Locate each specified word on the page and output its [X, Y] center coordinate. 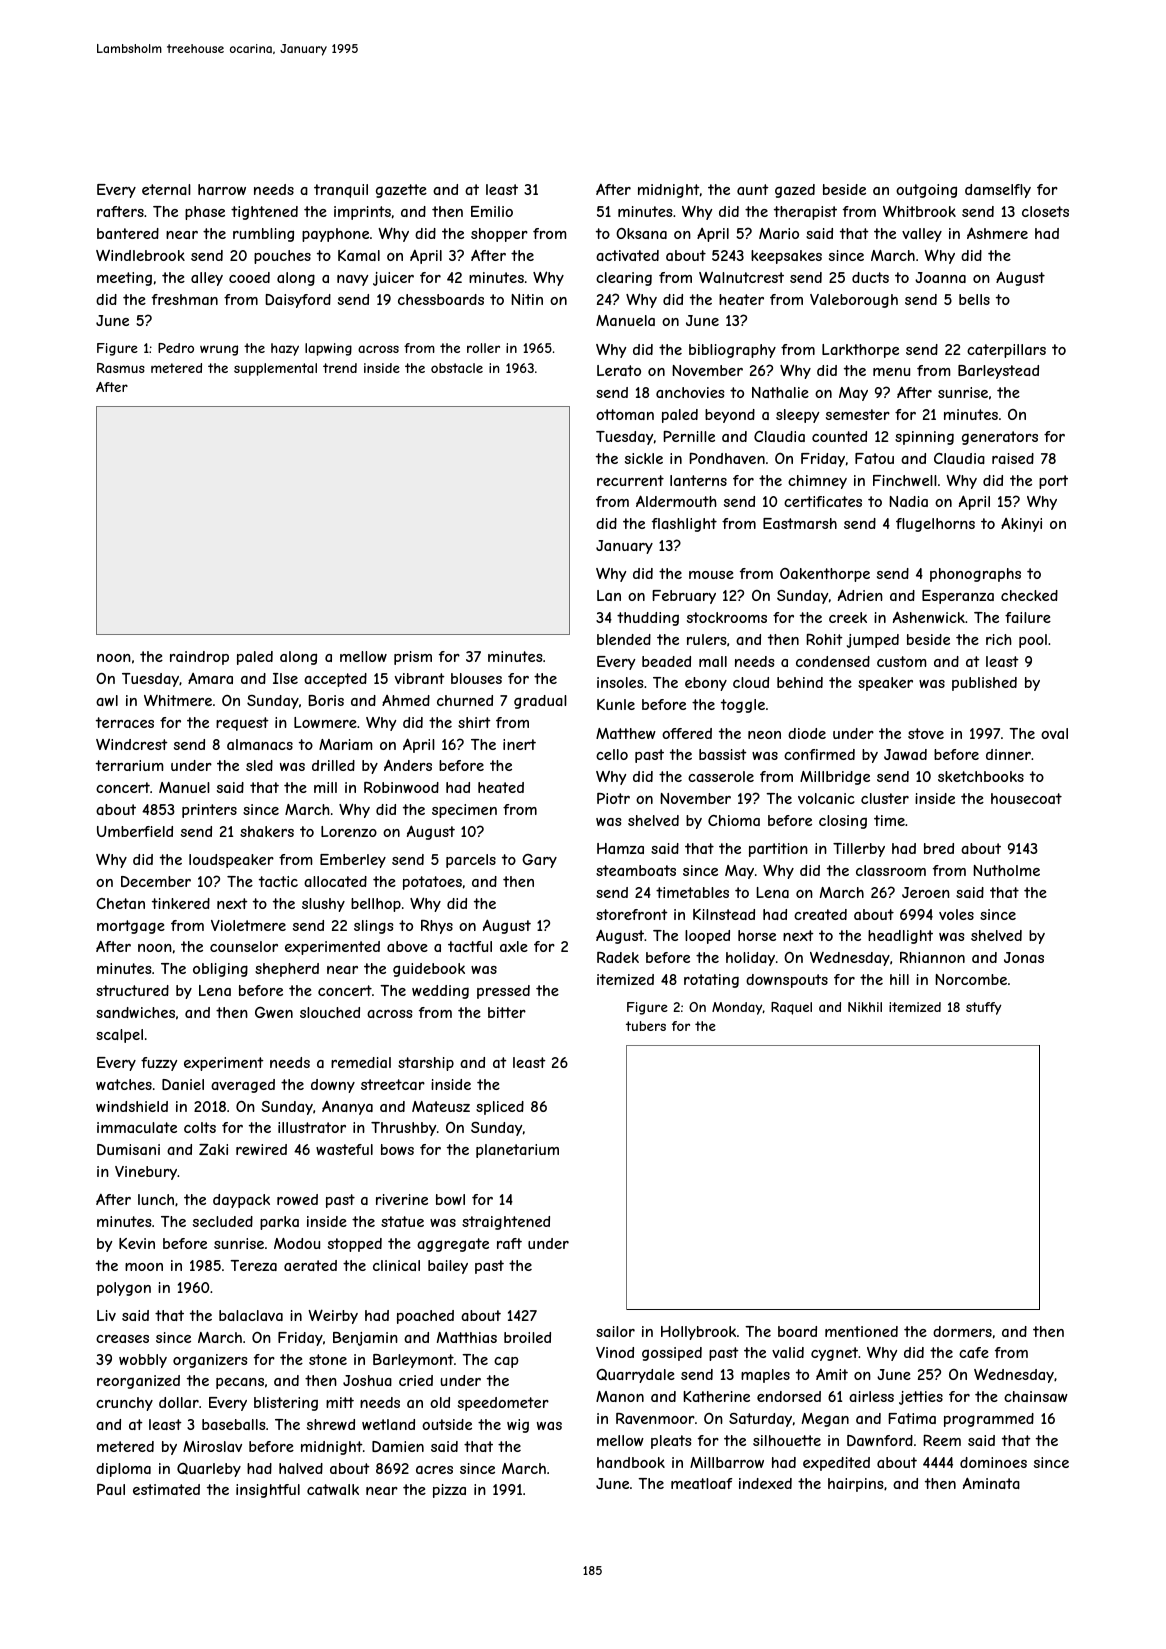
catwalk [333, 1489]
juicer [393, 279]
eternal [166, 189]
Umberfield [135, 831]
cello [612, 754]
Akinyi [1021, 525]
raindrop [199, 658]
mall [713, 661]
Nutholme [1006, 870]
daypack [241, 1201]
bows [397, 1149]
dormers [962, 1331]
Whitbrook [919, 211]
